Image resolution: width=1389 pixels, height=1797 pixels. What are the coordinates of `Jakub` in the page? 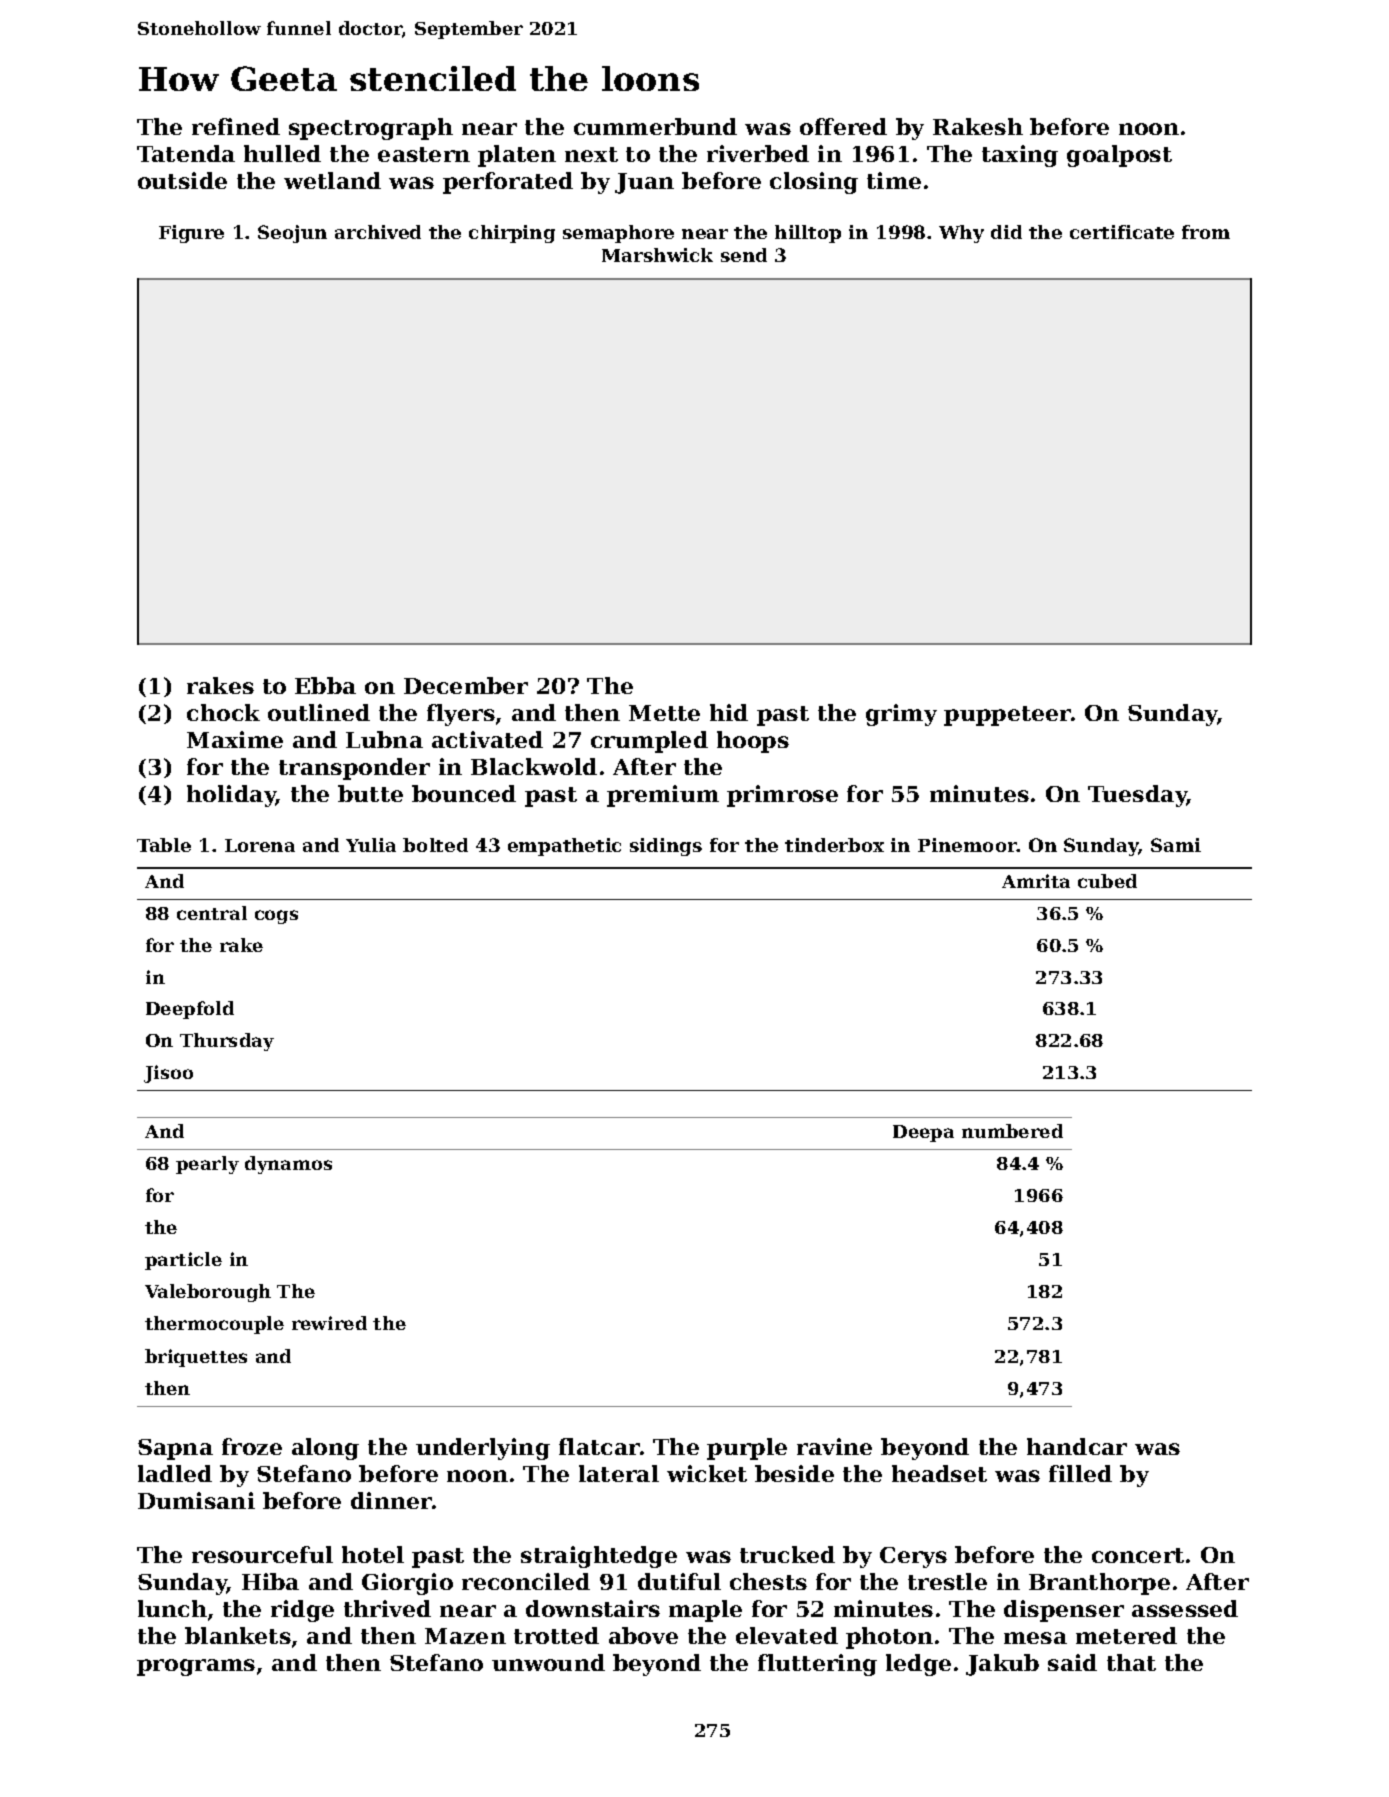 It's located at (1002, 1665).
